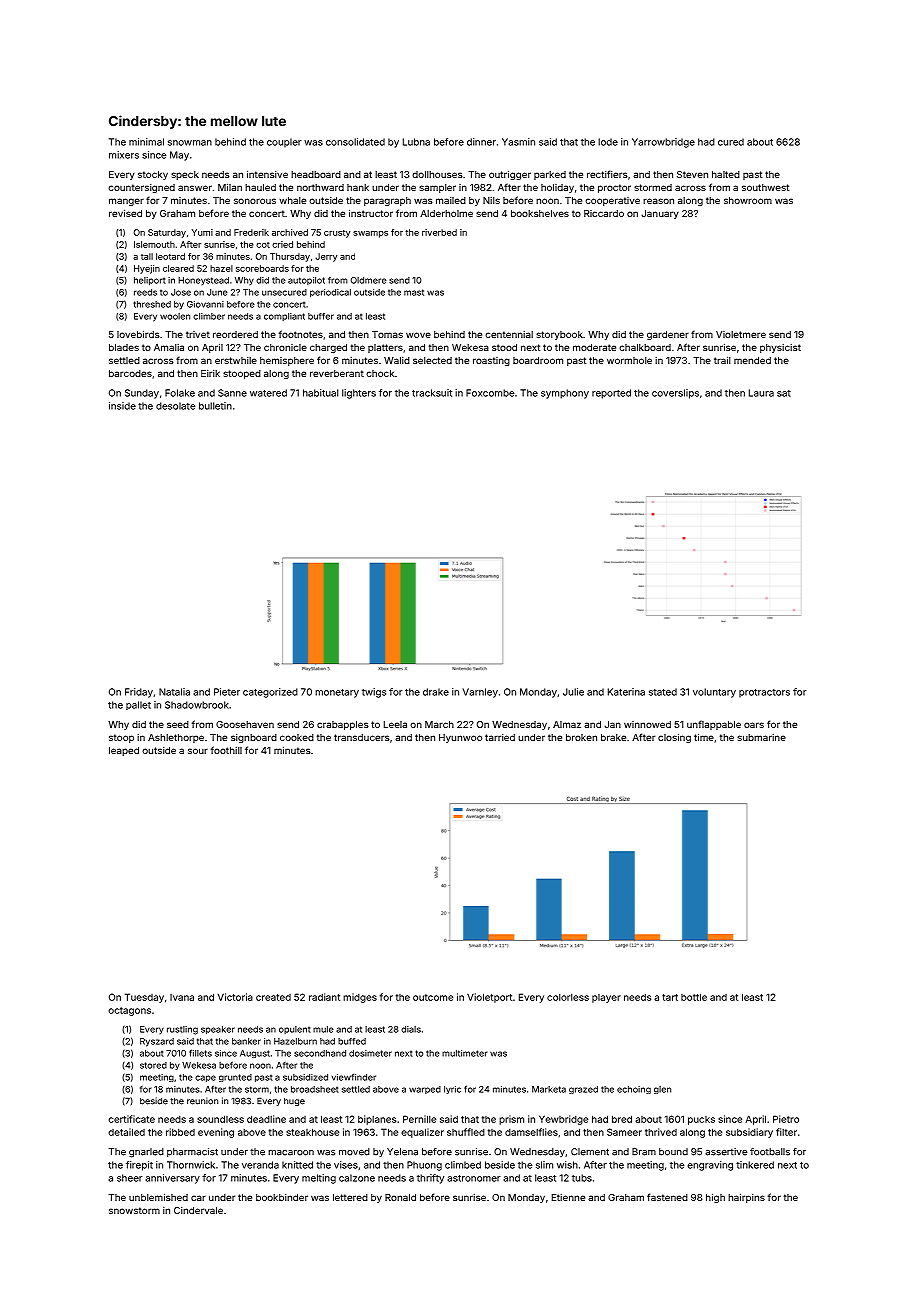  What do you see at coordinates (138, 705) in the screenshot?
I see `pallet` at bounding box center [138, 705].
